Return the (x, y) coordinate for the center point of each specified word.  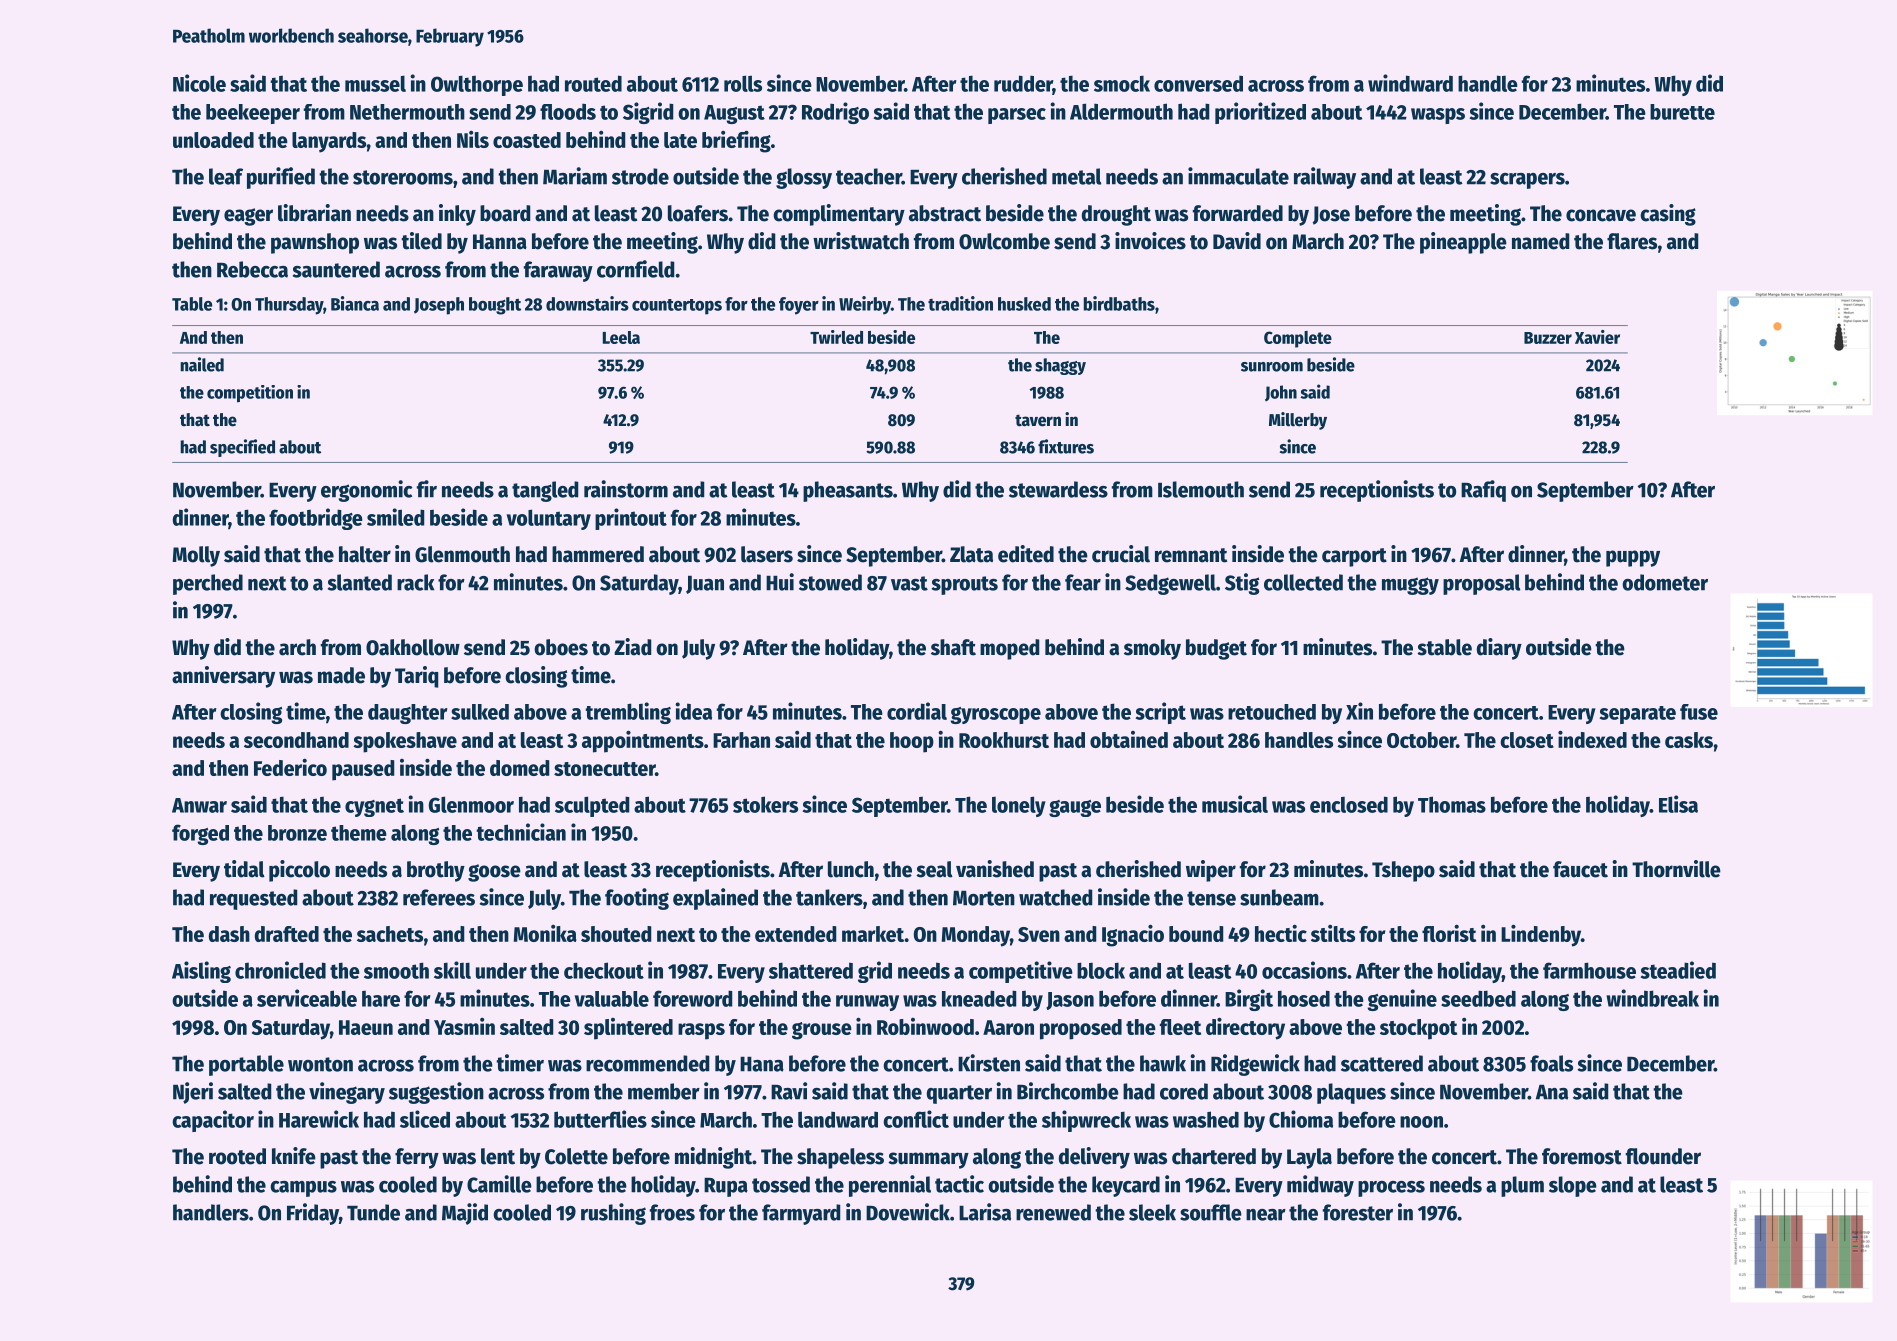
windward (1410, 83)
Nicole (199, 83)
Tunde (373, 1212)
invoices (1150, 241)
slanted (360, 582)
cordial (917, 711)
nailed (202, 364)
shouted (616, 934)
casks (1689, 740)
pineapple (1463, 243)
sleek (1152, 1212)
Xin (1359, 711)
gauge (1075, 808)
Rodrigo (835, 113)
